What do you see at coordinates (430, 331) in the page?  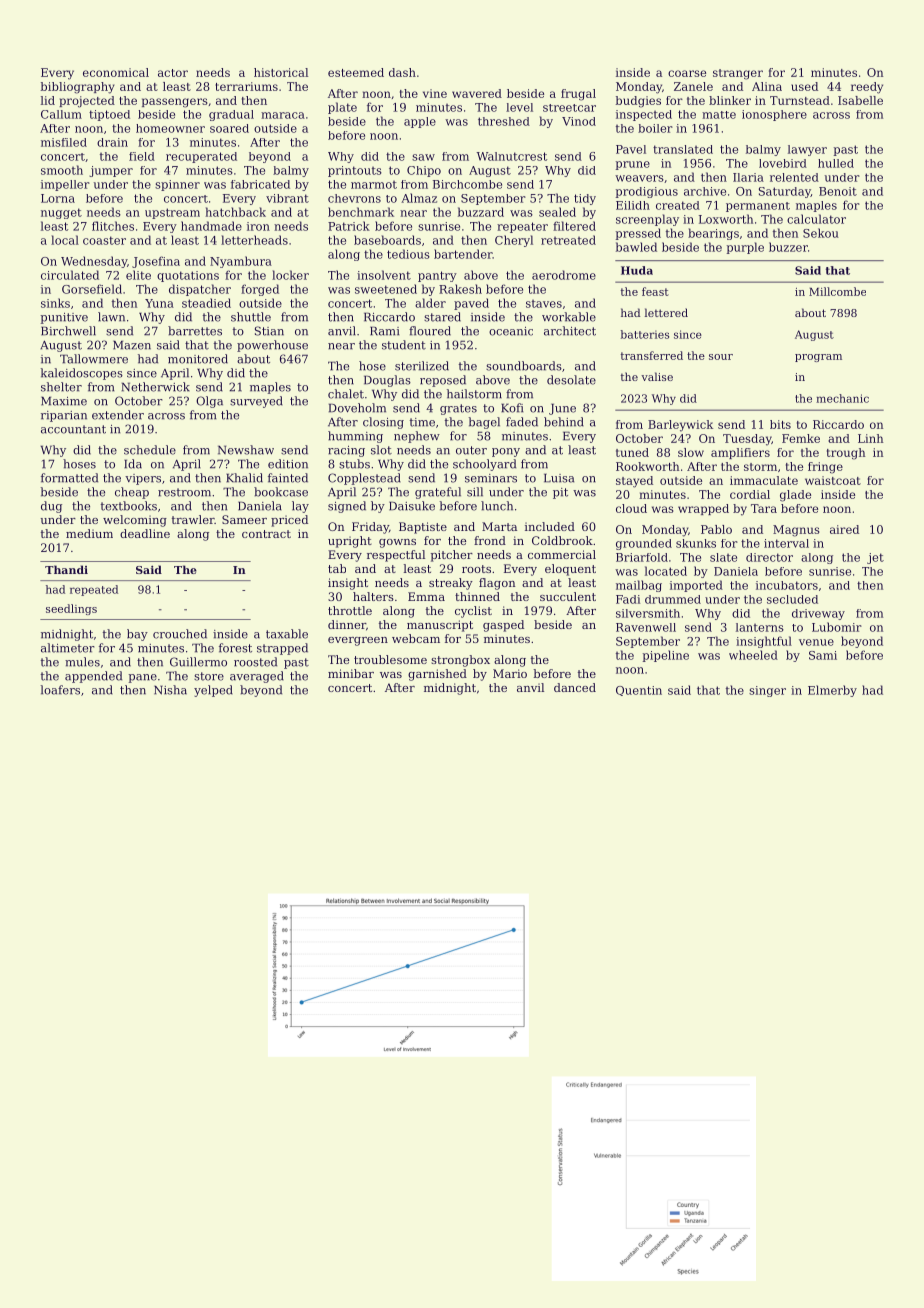 I see `floured` at bounding box center [430, 331].
